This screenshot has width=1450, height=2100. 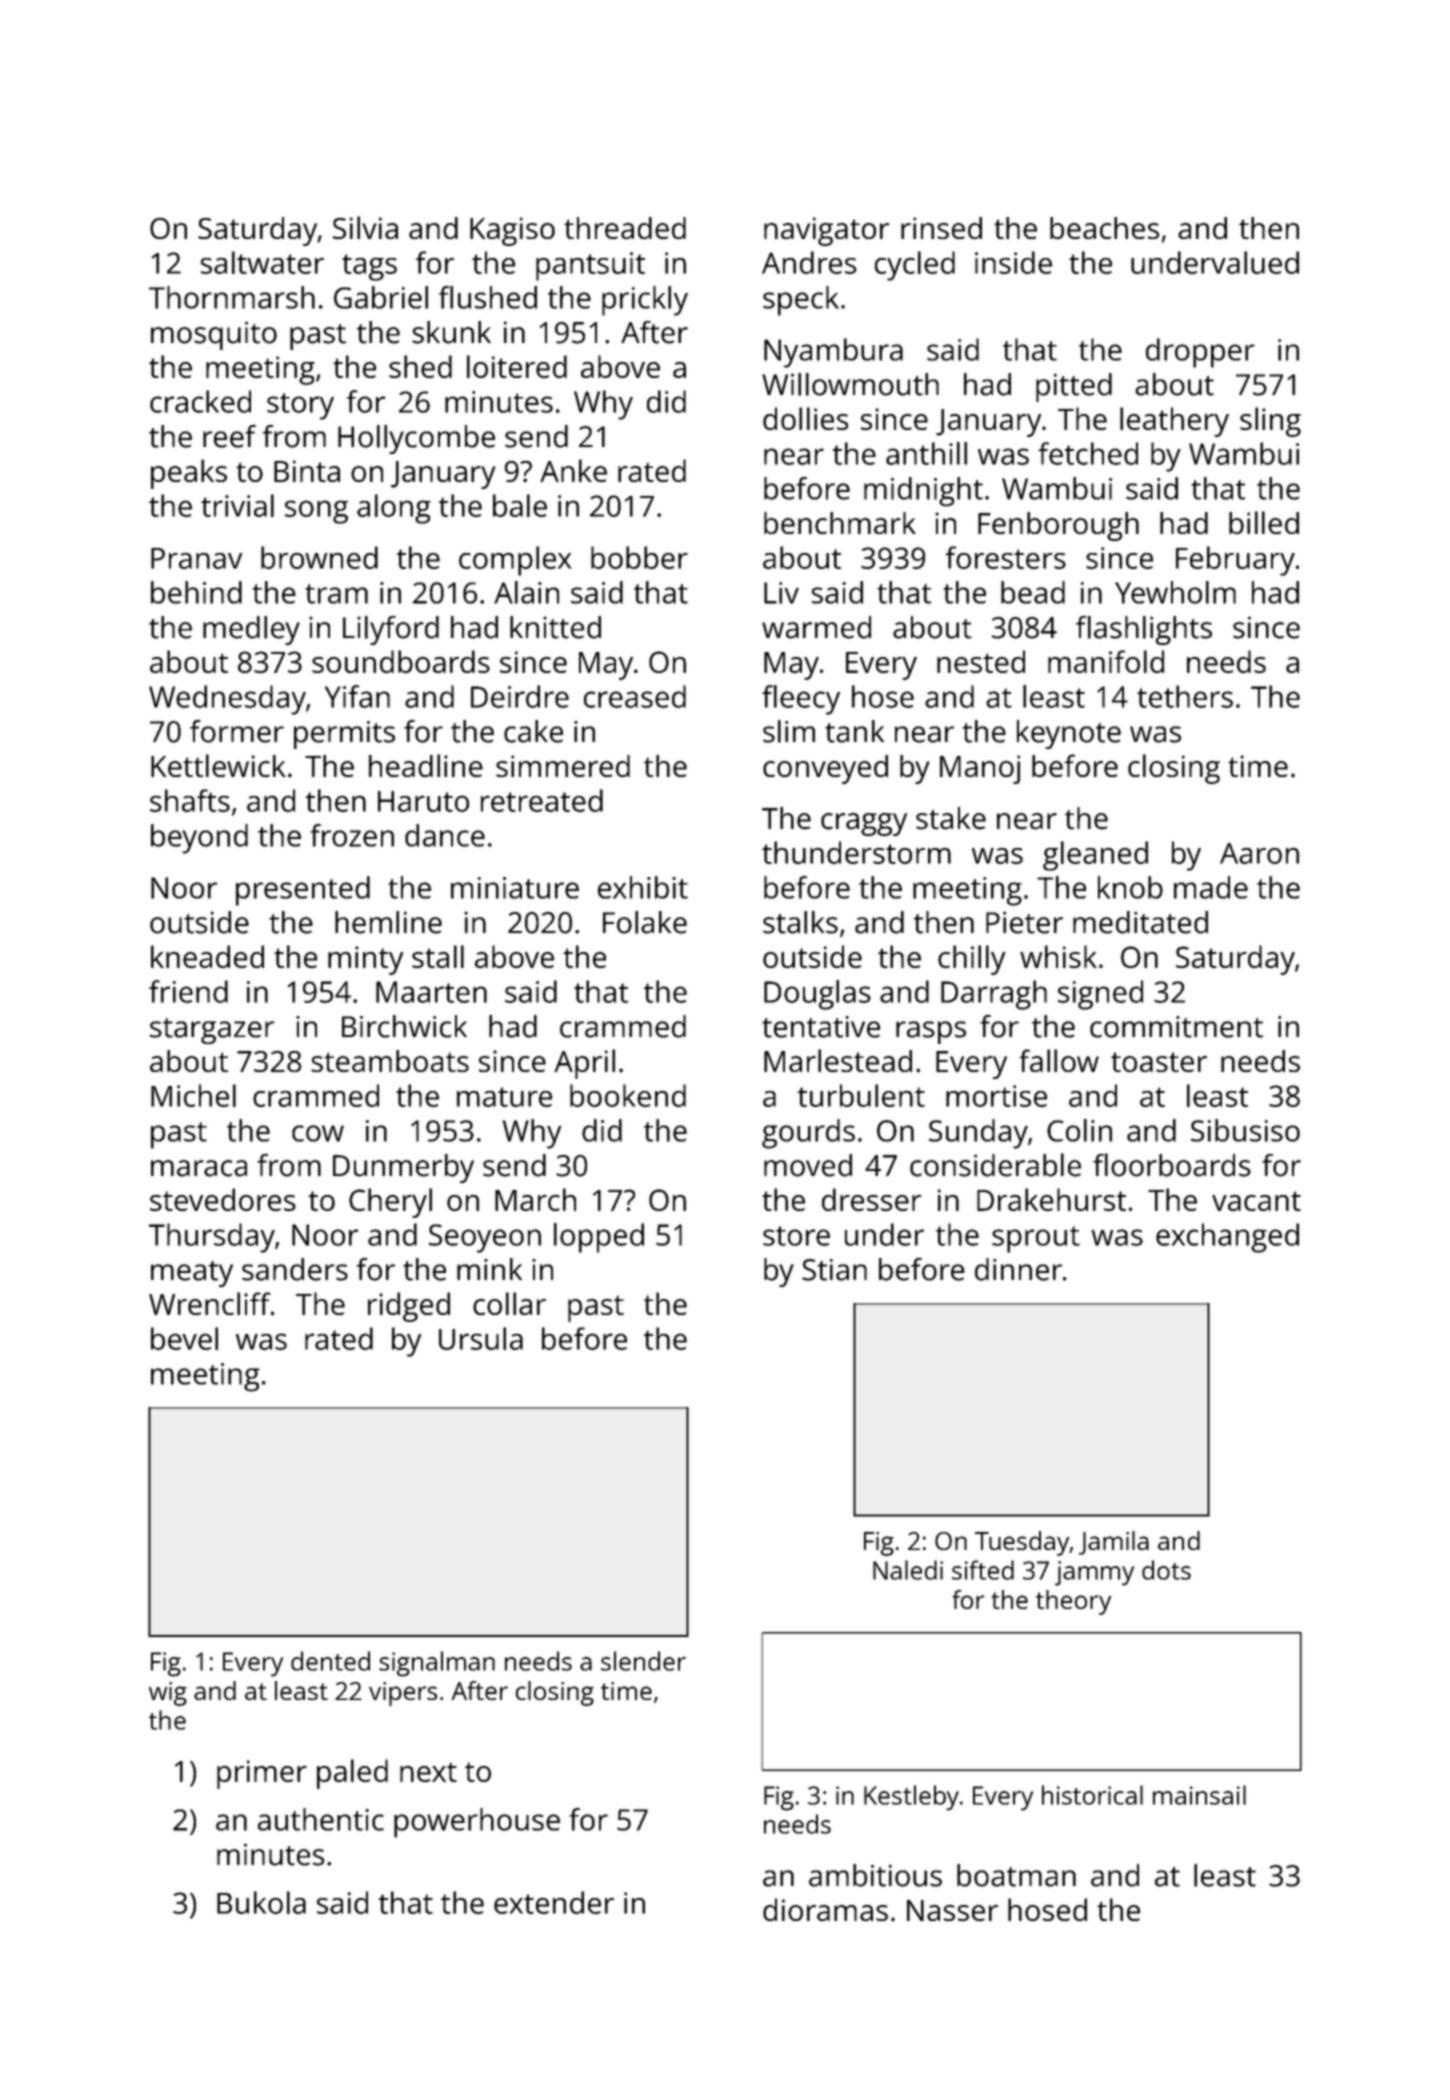 I want to click on dinner, so click(x=1018, y=1269).
